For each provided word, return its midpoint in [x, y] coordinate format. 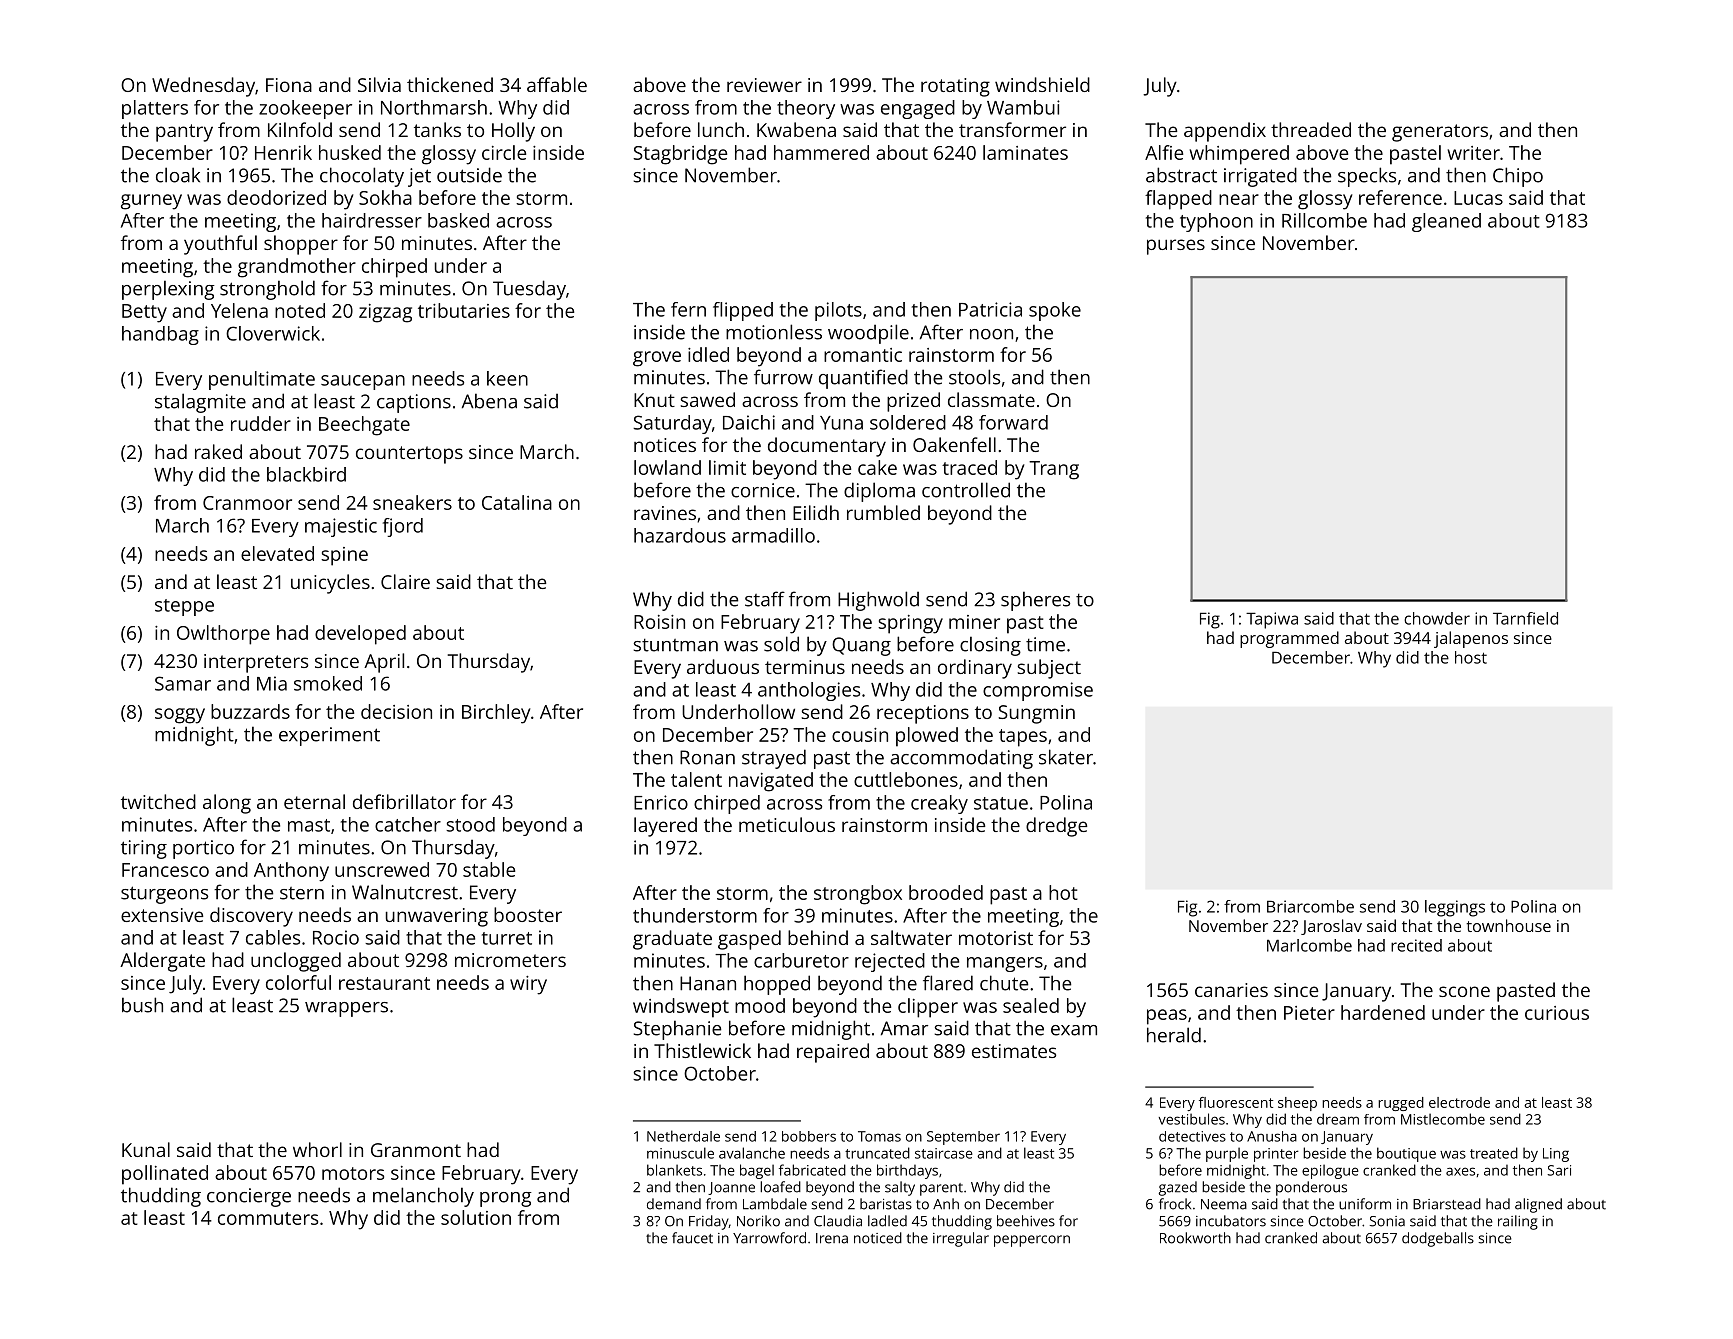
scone [1464, 991]
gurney [151, 202]
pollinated [165, 1175]
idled [708, 354]
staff [765, 599]
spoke [1055, 311]
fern [688, 309]
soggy [180, 716]
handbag [160, 335]
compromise [1038, 691]
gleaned [1446, 222]
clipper [928, 1008]
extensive [162, 915]
